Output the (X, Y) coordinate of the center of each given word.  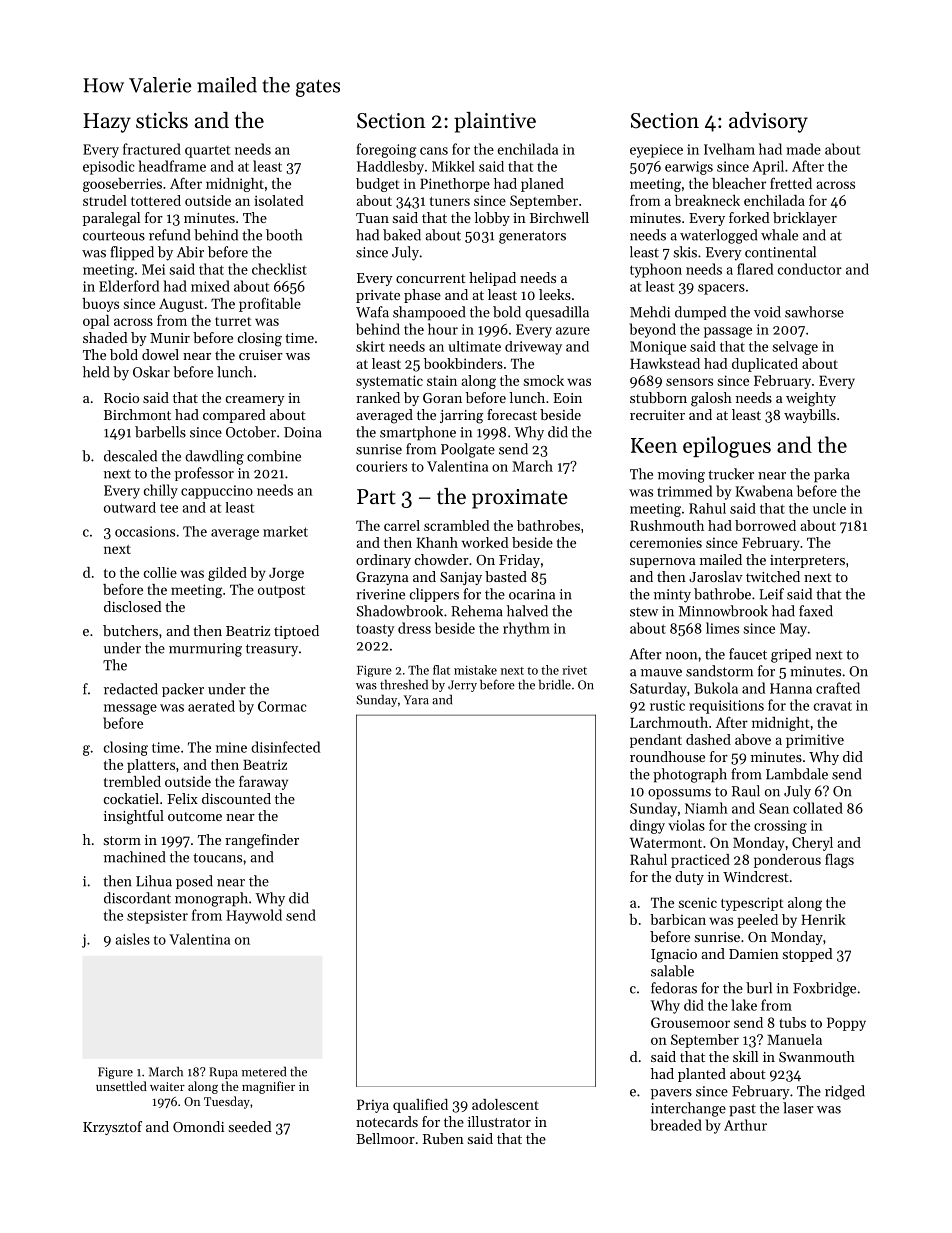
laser (798, 1108)
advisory (768, 122)
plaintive (495, 122)
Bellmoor (385, 1138)
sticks (162, 120)
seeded (250, 1126)
